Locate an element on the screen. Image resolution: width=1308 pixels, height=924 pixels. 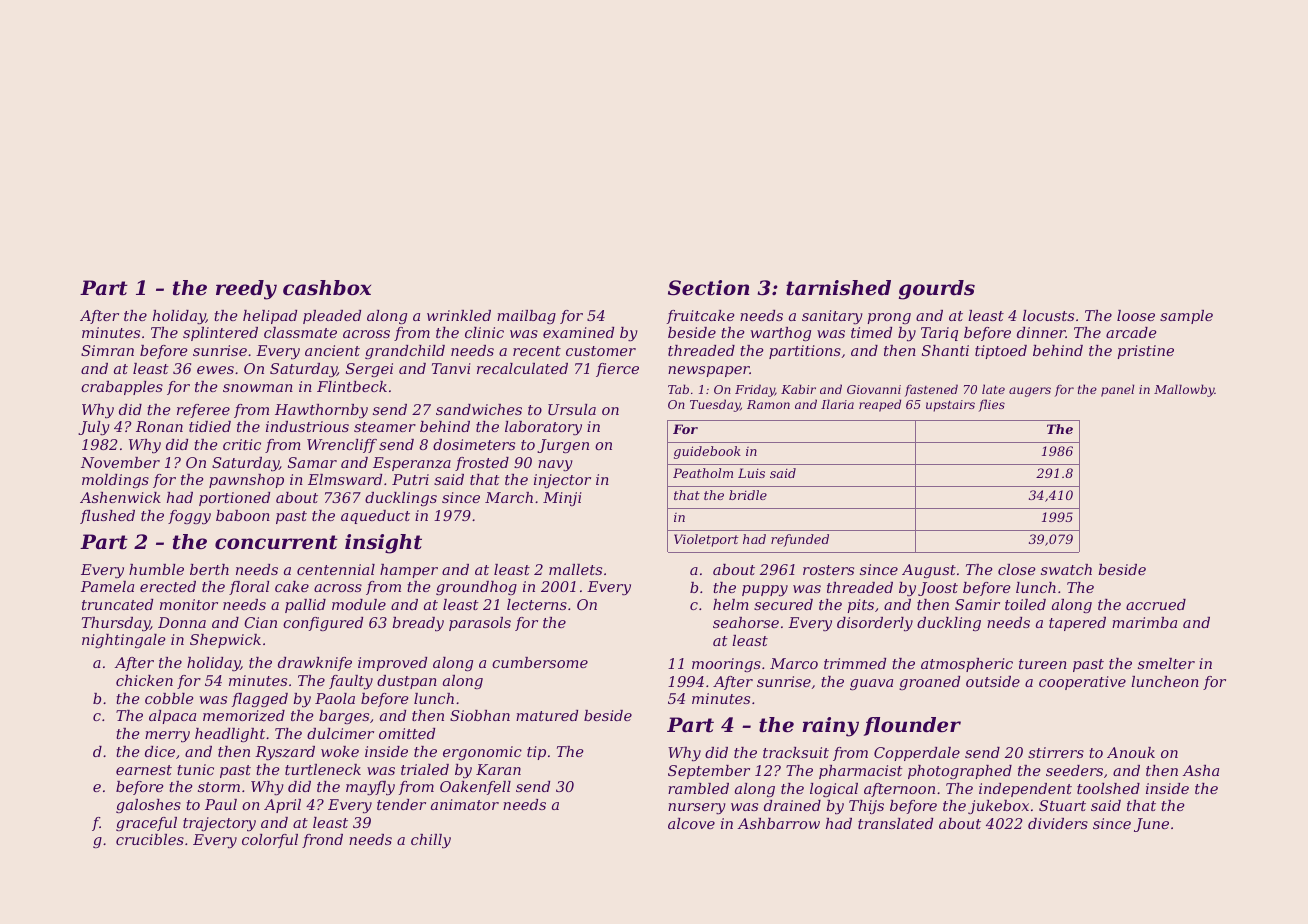
Section is located at coordinates (709, 288).
